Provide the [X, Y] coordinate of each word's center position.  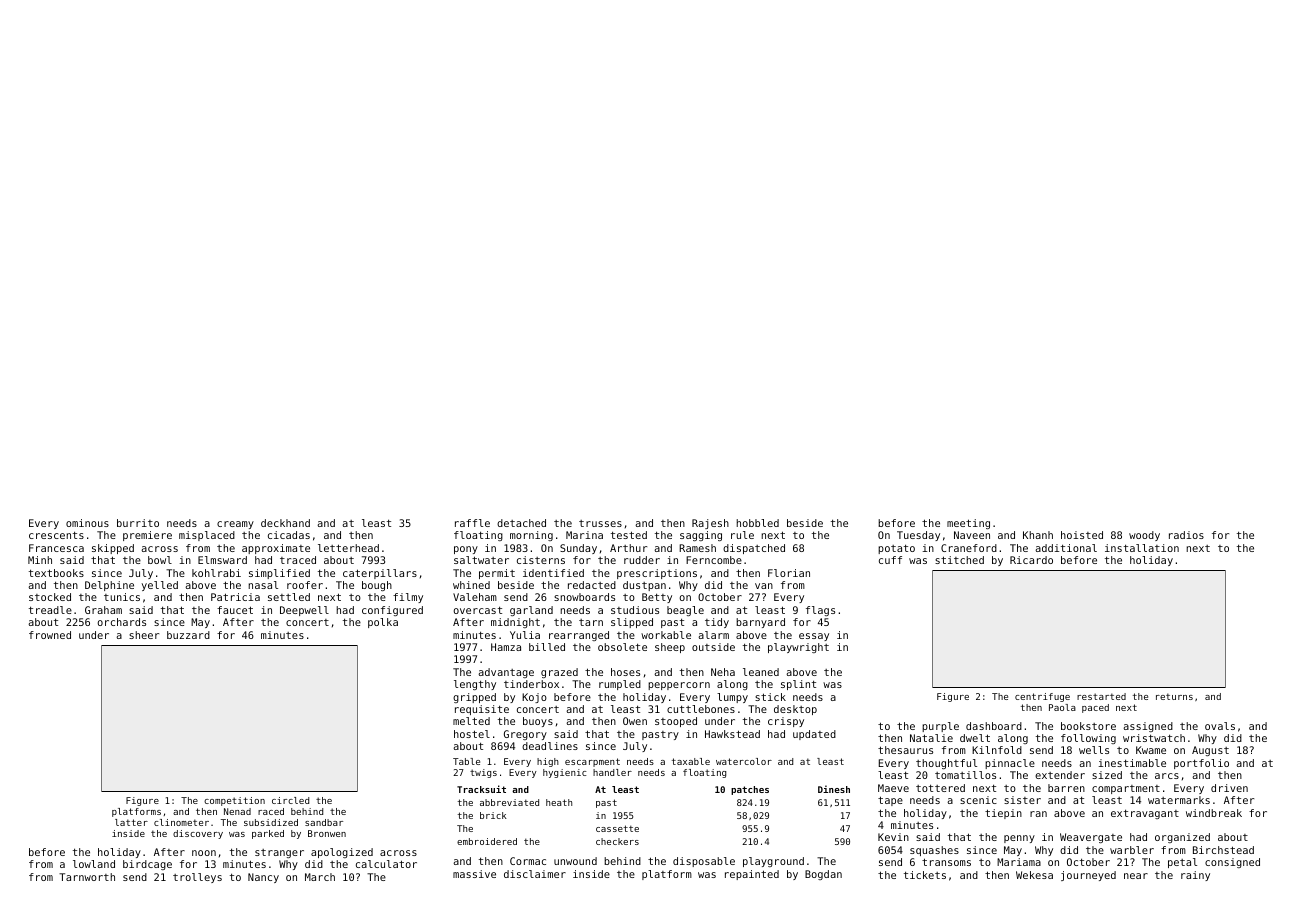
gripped [474, 698]
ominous [87, 523]
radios [1186, 535]
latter [131, 822]
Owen [635, 721]
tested [629, 535]
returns [1174, 696]
